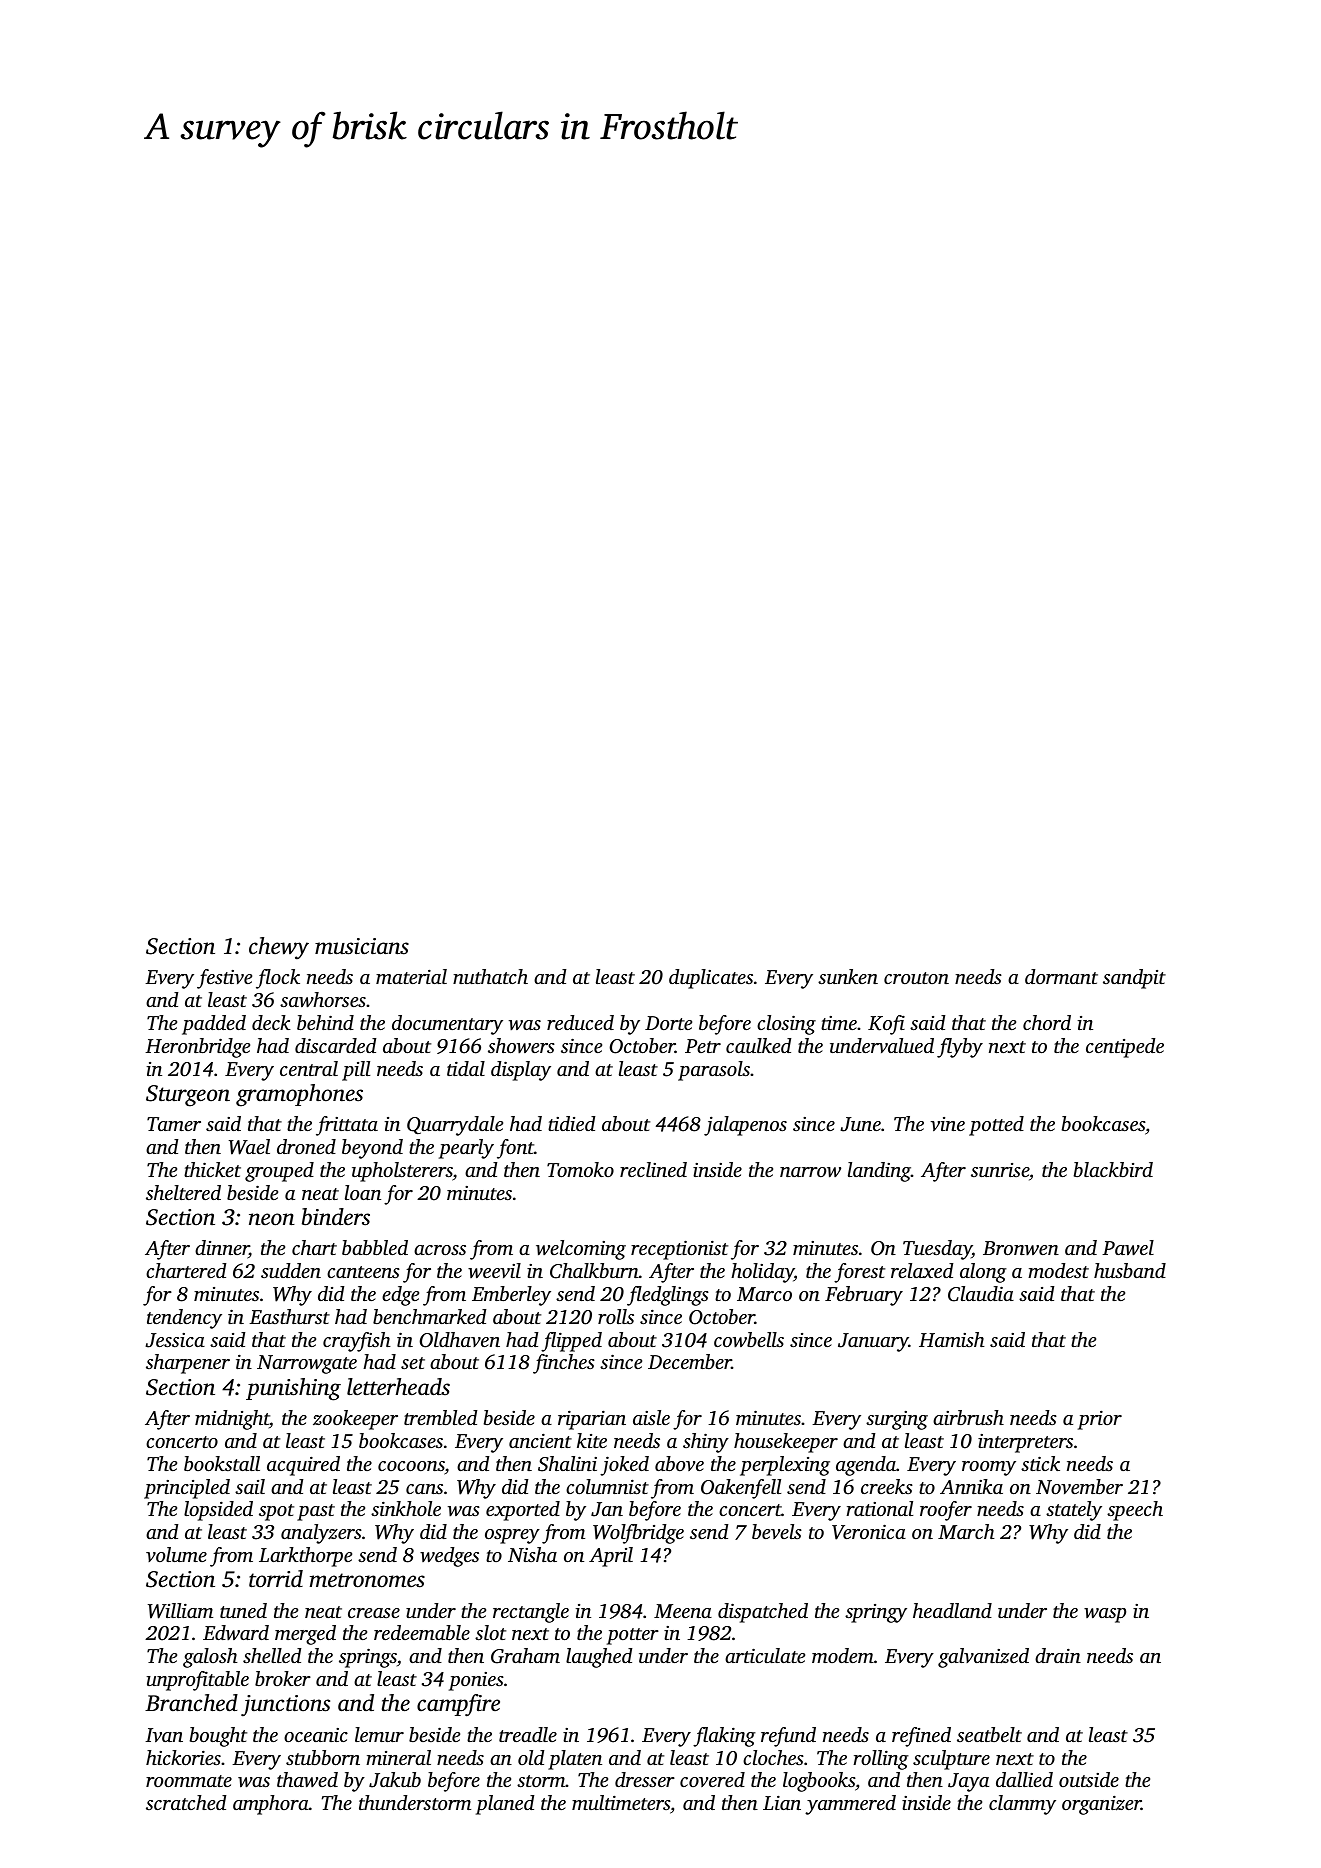  I want to click on sandpit, so click(1134, 979).
